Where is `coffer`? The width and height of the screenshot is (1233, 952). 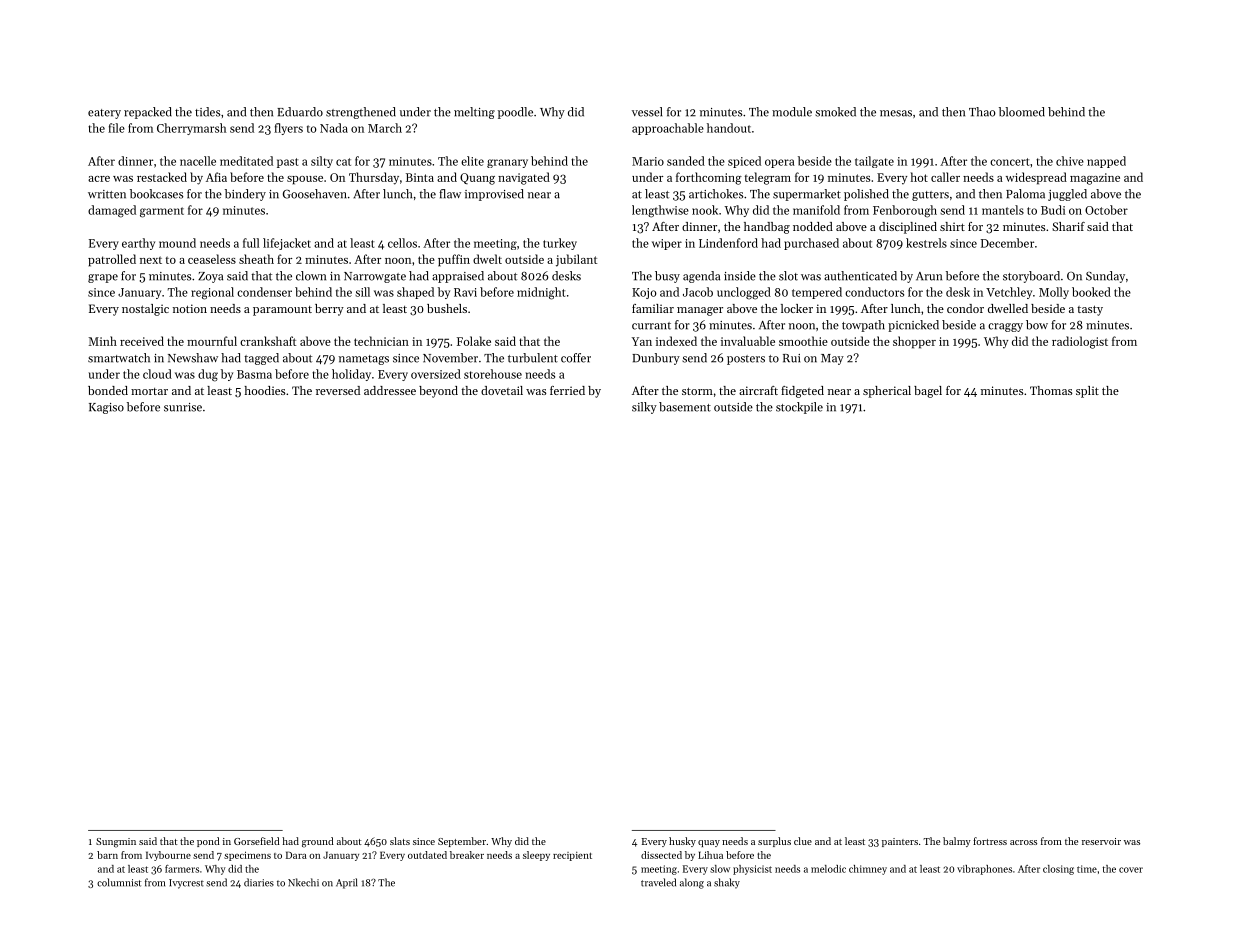
coffer is located at coordinates (576, 358).
